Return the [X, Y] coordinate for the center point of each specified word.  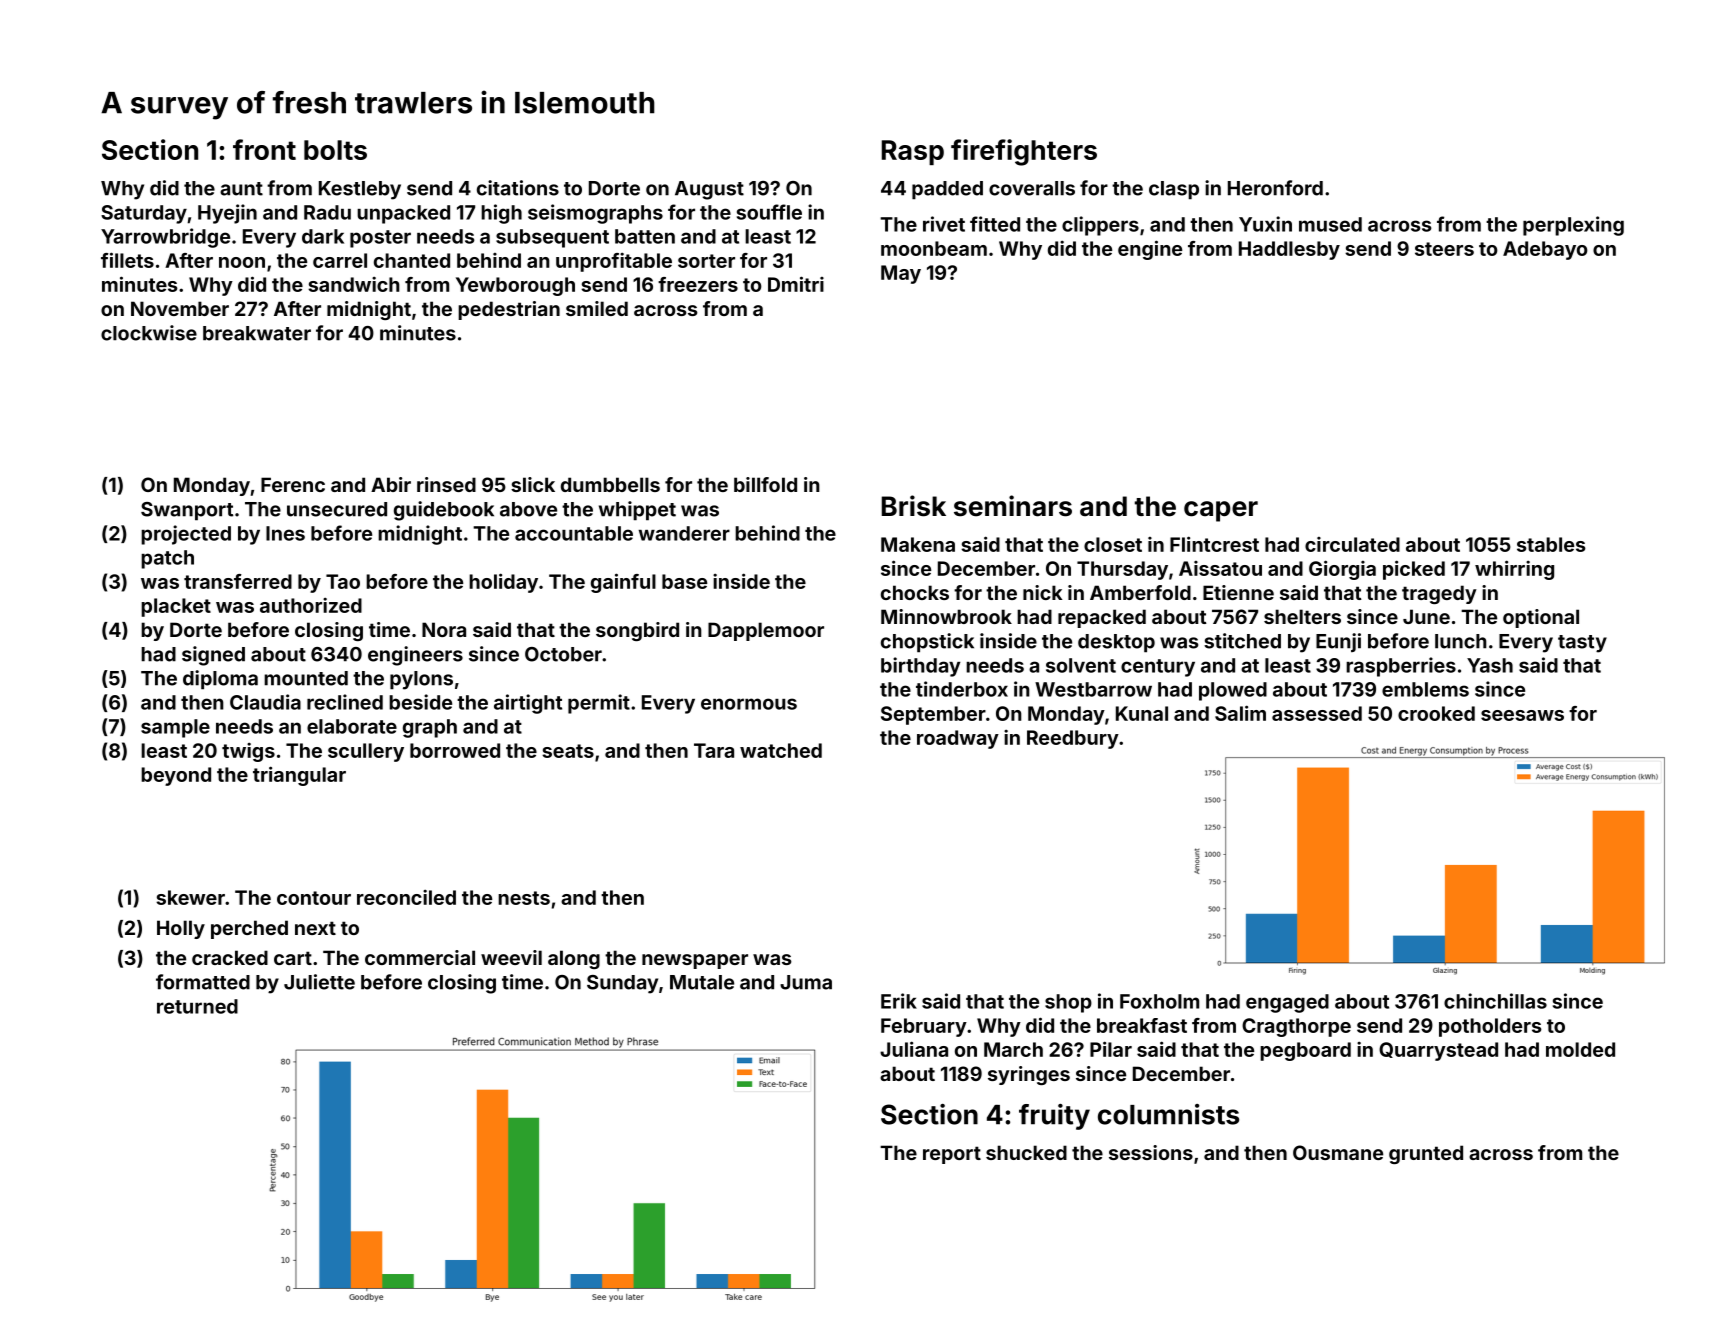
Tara [714, 750]
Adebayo [1545, 250]
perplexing [1573, 226]
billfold [765, 484]
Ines [285, 533]
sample [175, 728]
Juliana [914, 1049]
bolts [335, 150]
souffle [769, 212]
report [952, 1155]
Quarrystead [1438, 1051]
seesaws [1522, 715]
